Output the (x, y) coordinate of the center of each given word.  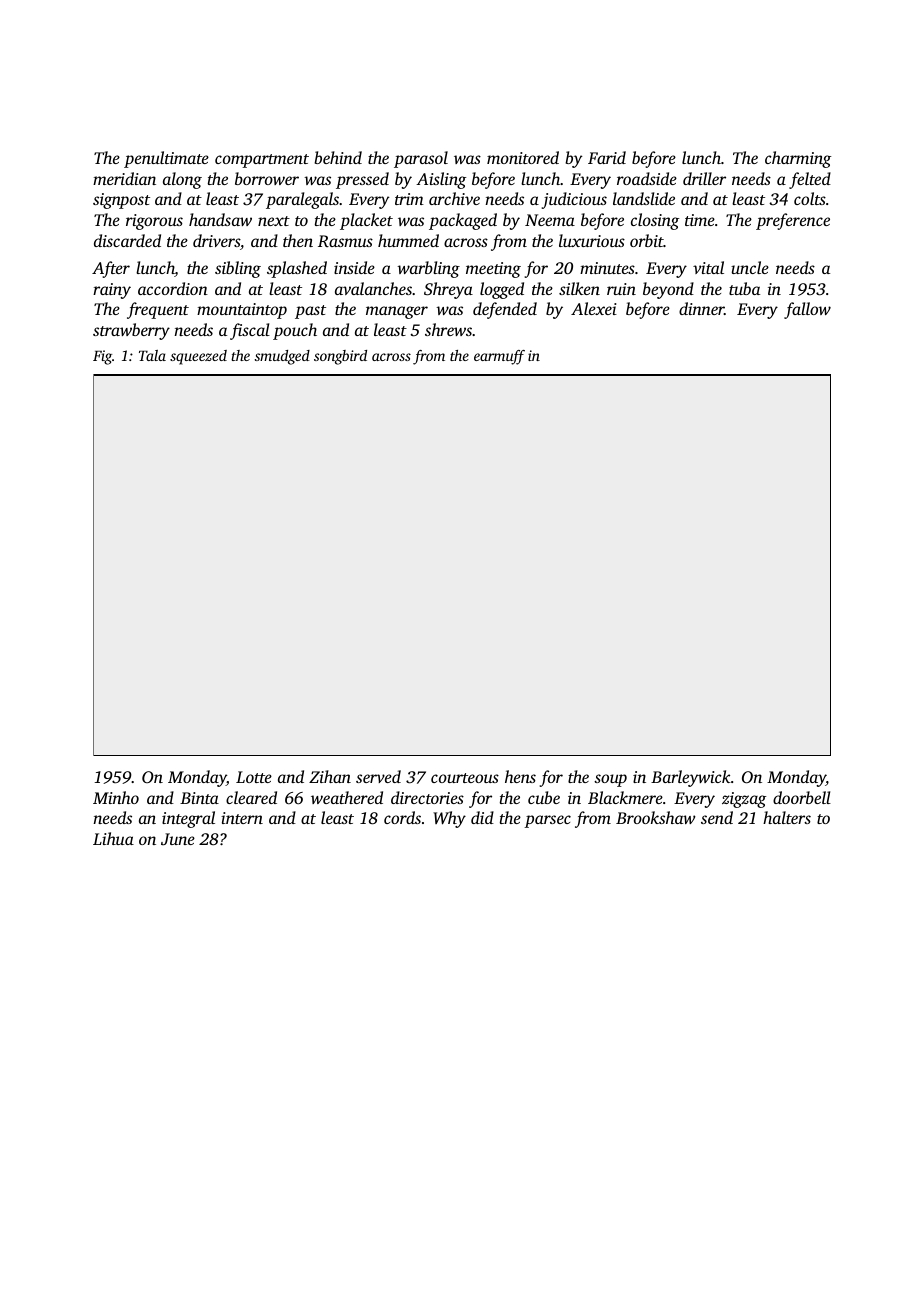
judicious (574, 200)
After (111, 269)
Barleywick (691, 778)
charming (798, 159)
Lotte (254, 777)
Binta (199, 798)
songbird (340, 357)
